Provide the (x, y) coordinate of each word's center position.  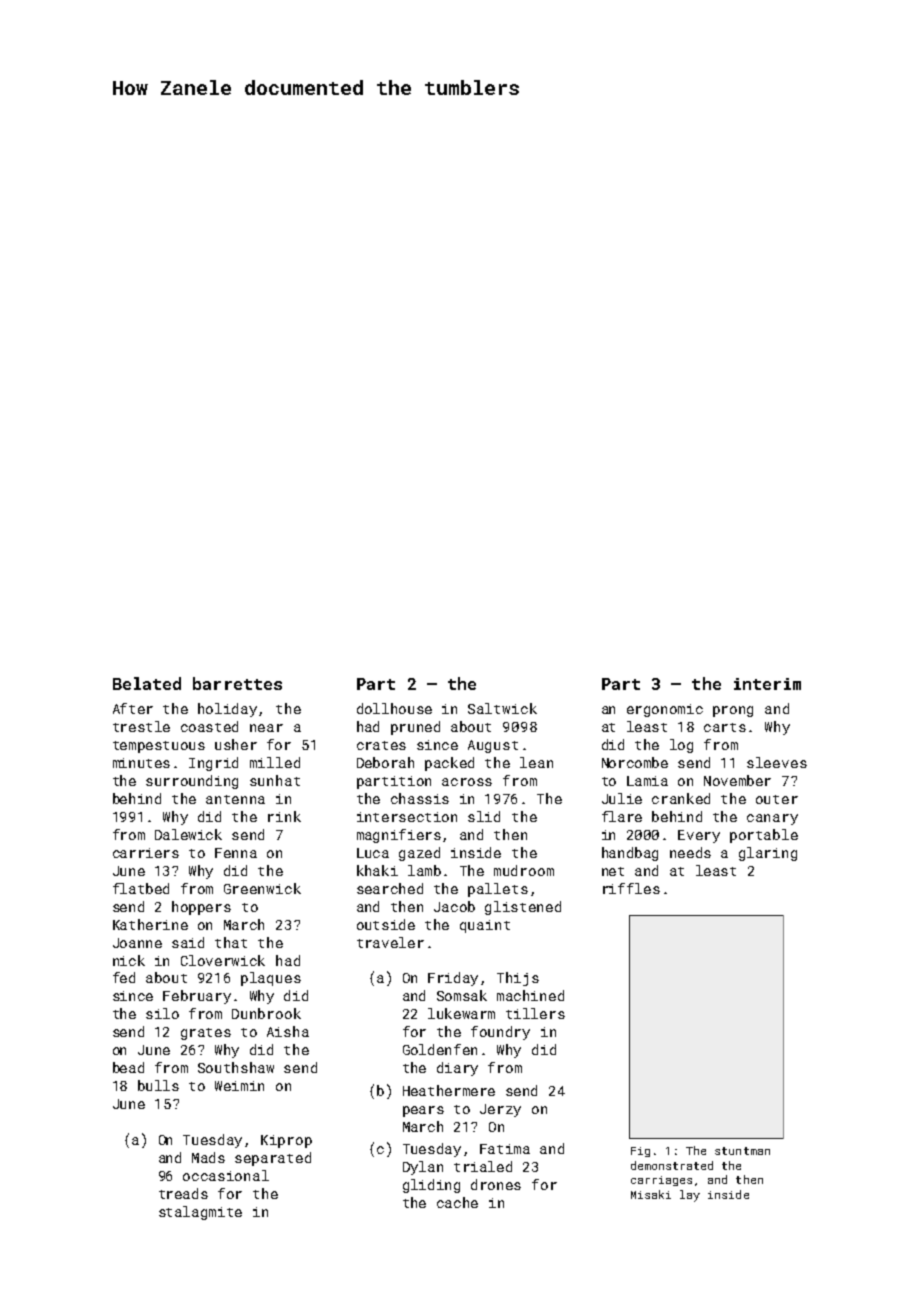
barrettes (237, 683)
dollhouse (394, 708)
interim (767, 684)
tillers (535, 1013)
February (197, 997)
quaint (485, 926)
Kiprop (286, 1141)
